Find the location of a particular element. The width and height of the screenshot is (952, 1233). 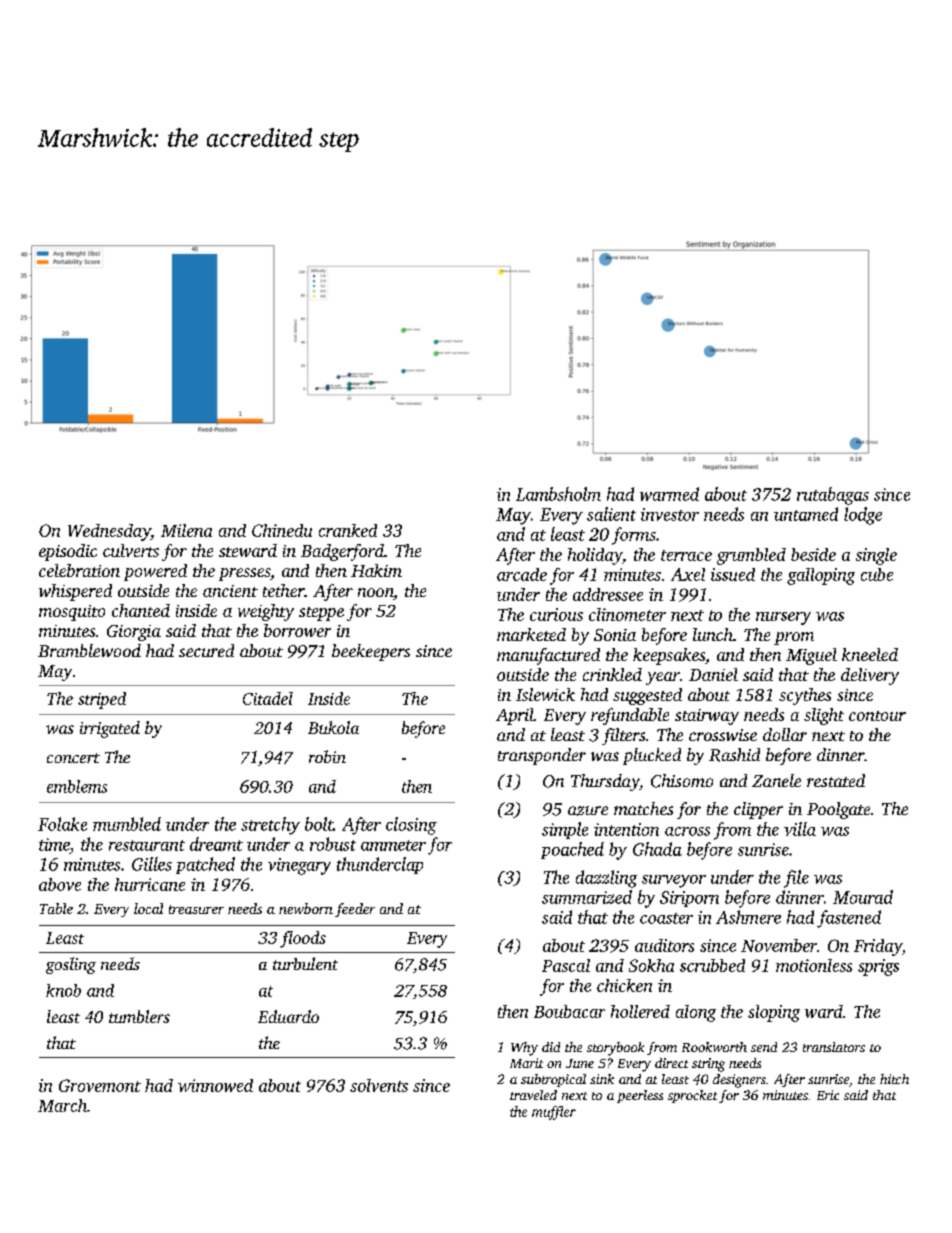

Mourad is located at coordinates (863, 897).
